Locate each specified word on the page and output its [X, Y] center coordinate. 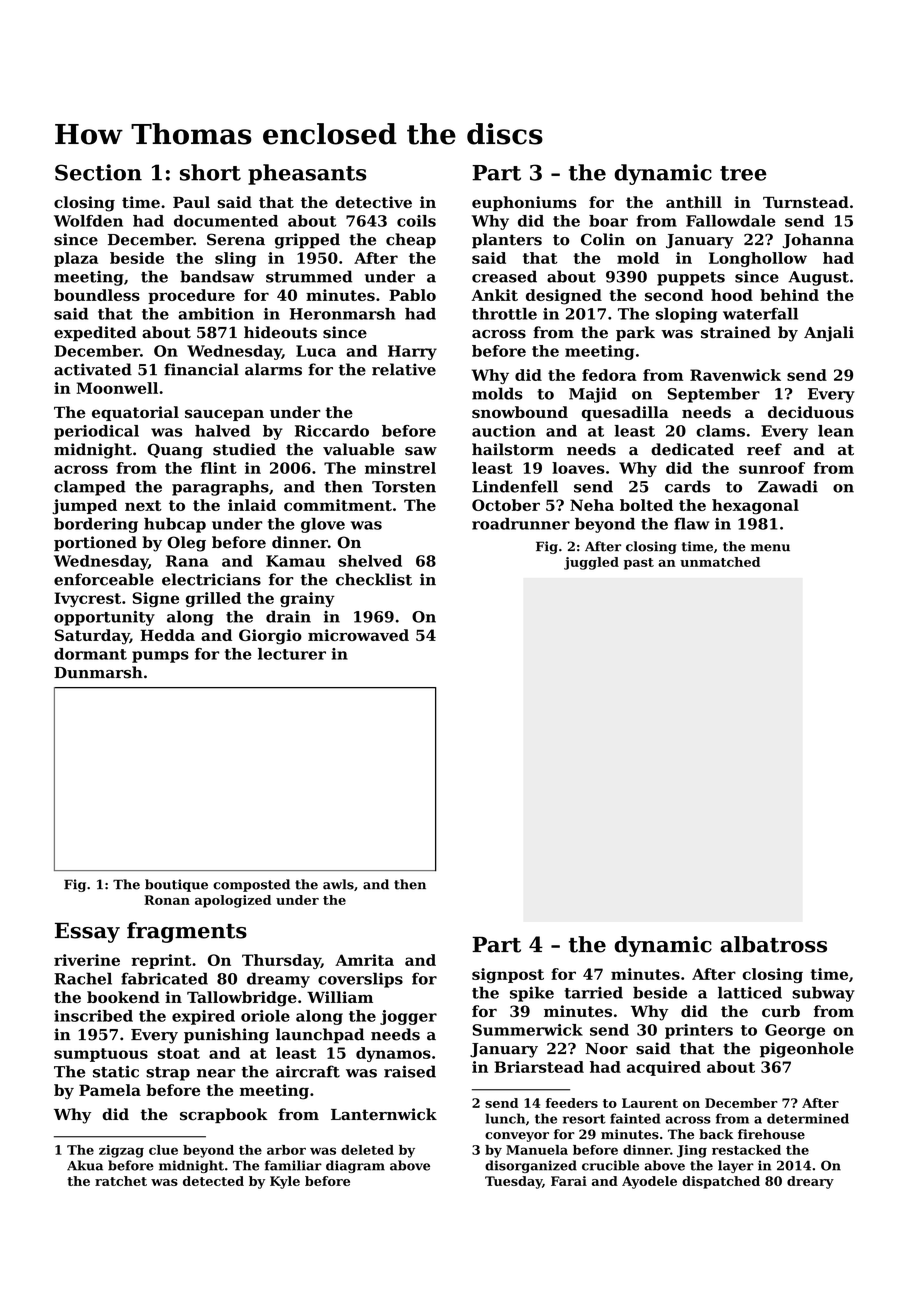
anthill [694, 202]
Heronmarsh [343, 314]
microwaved [358, 635]
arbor [286, 1150]
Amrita [364, 960]
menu [770, 548]
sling [235, 259]
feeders [572, 1103]
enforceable [104, 579]
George [795, 1031]
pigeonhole [807, 1050]
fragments [187, 932]
